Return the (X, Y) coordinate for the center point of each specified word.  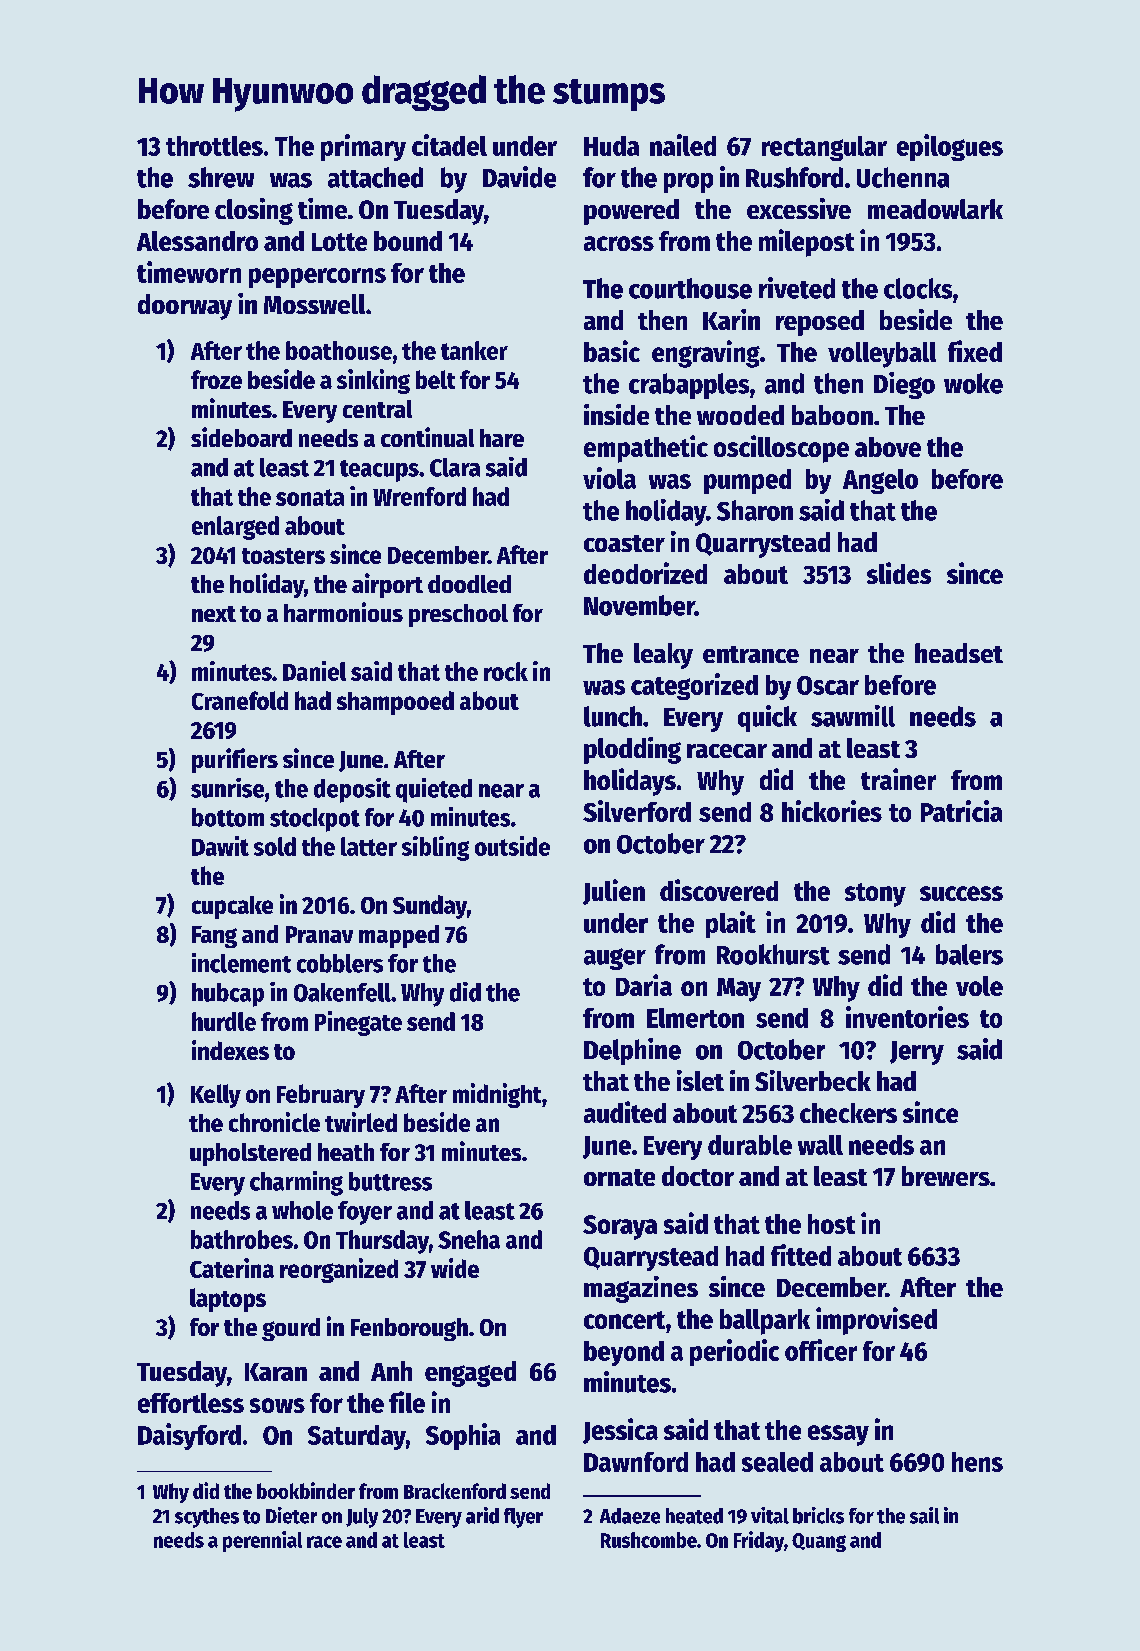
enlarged (235, 528)
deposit (352, 790)
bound (408, 241)
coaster (624, 543)
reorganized (339, 1270)
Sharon (755, 510)
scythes (207, 1518)
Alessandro (197, 241)
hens (977, 1462)
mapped (399, 936)
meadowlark (935, 209)
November (639, 605)
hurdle (224, 1021)
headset (959, 653)
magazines (641, 1289)
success (961, 893)
